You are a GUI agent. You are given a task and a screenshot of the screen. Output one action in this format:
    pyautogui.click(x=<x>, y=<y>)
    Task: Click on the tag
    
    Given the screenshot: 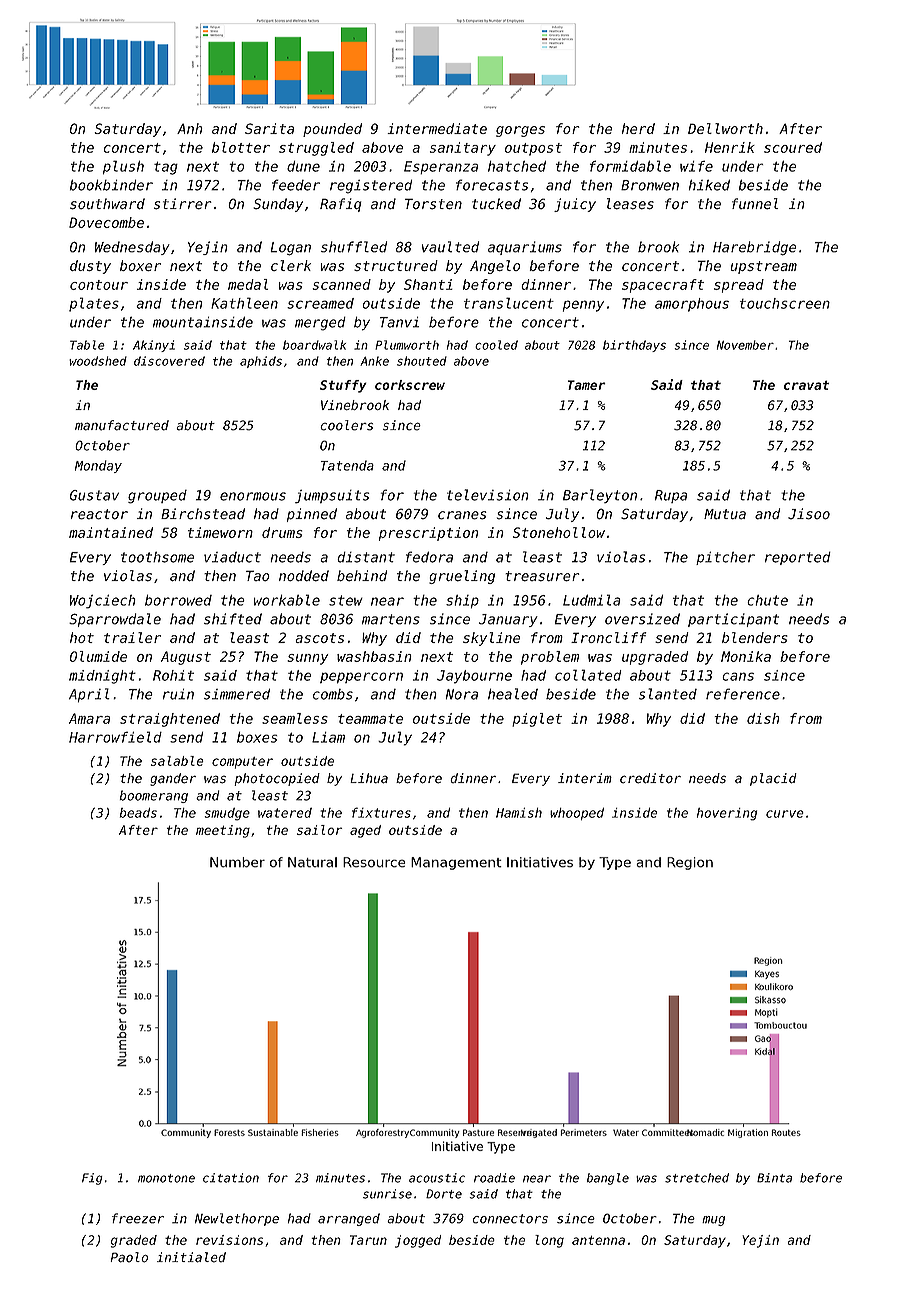 What is the action you would take?
    pyautogui.click(x=166, y=168)
